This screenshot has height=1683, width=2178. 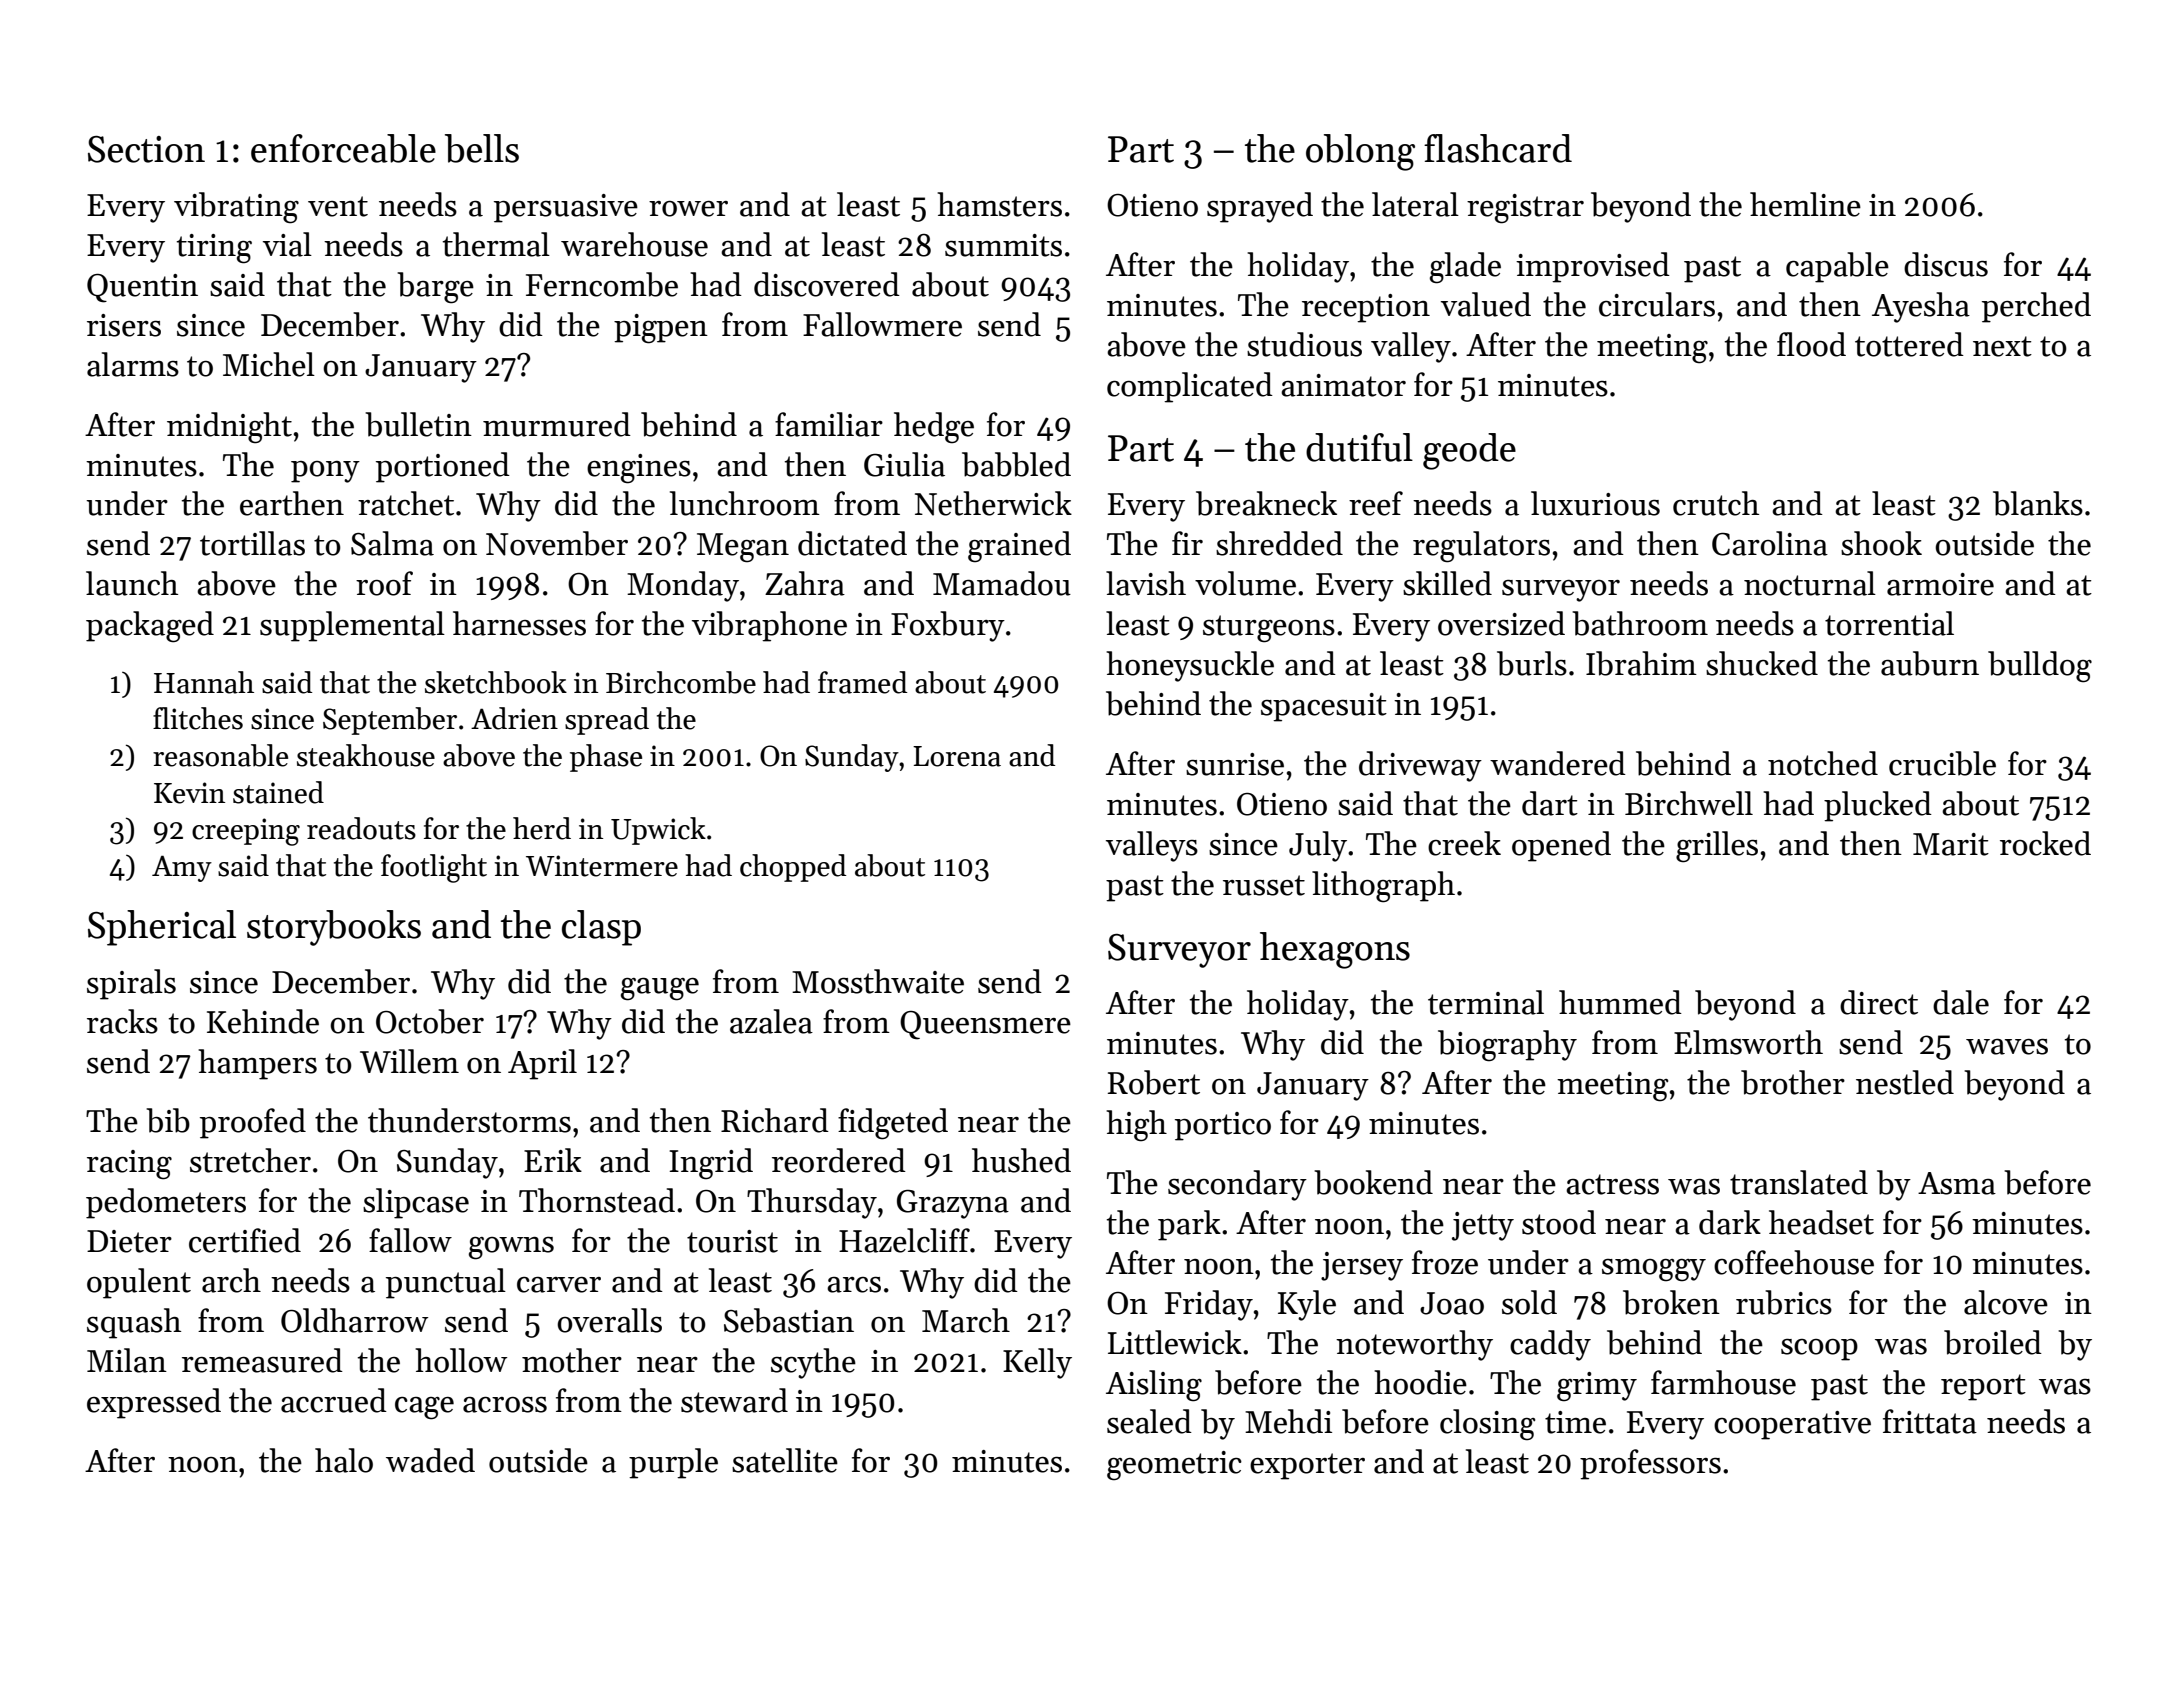 What do you see at coordinates (1264, 885) in the screenshot?
I see `russet` at bounding box center [1264, 885].
